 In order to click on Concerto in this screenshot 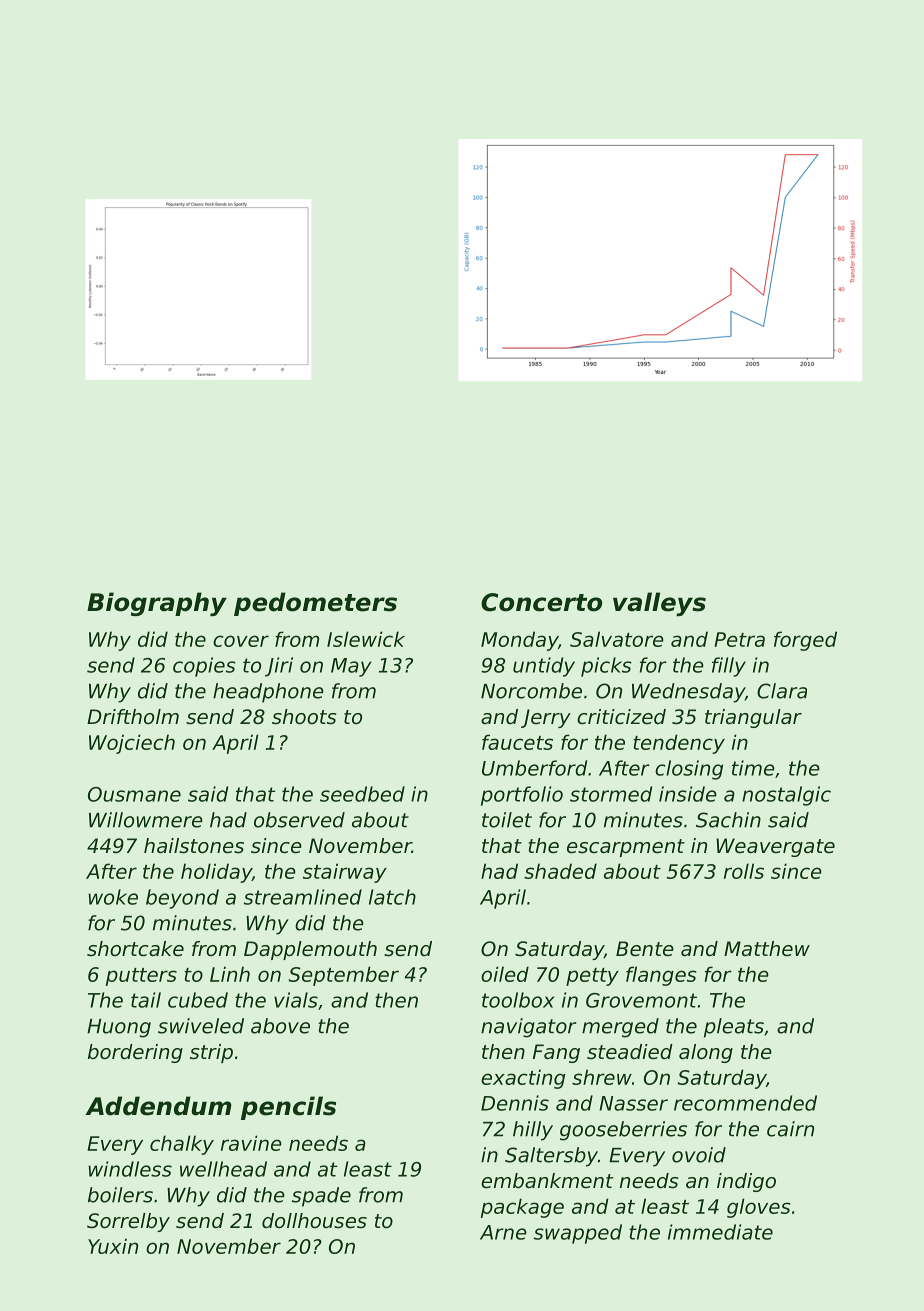, I will do `click(541, 602)`.
